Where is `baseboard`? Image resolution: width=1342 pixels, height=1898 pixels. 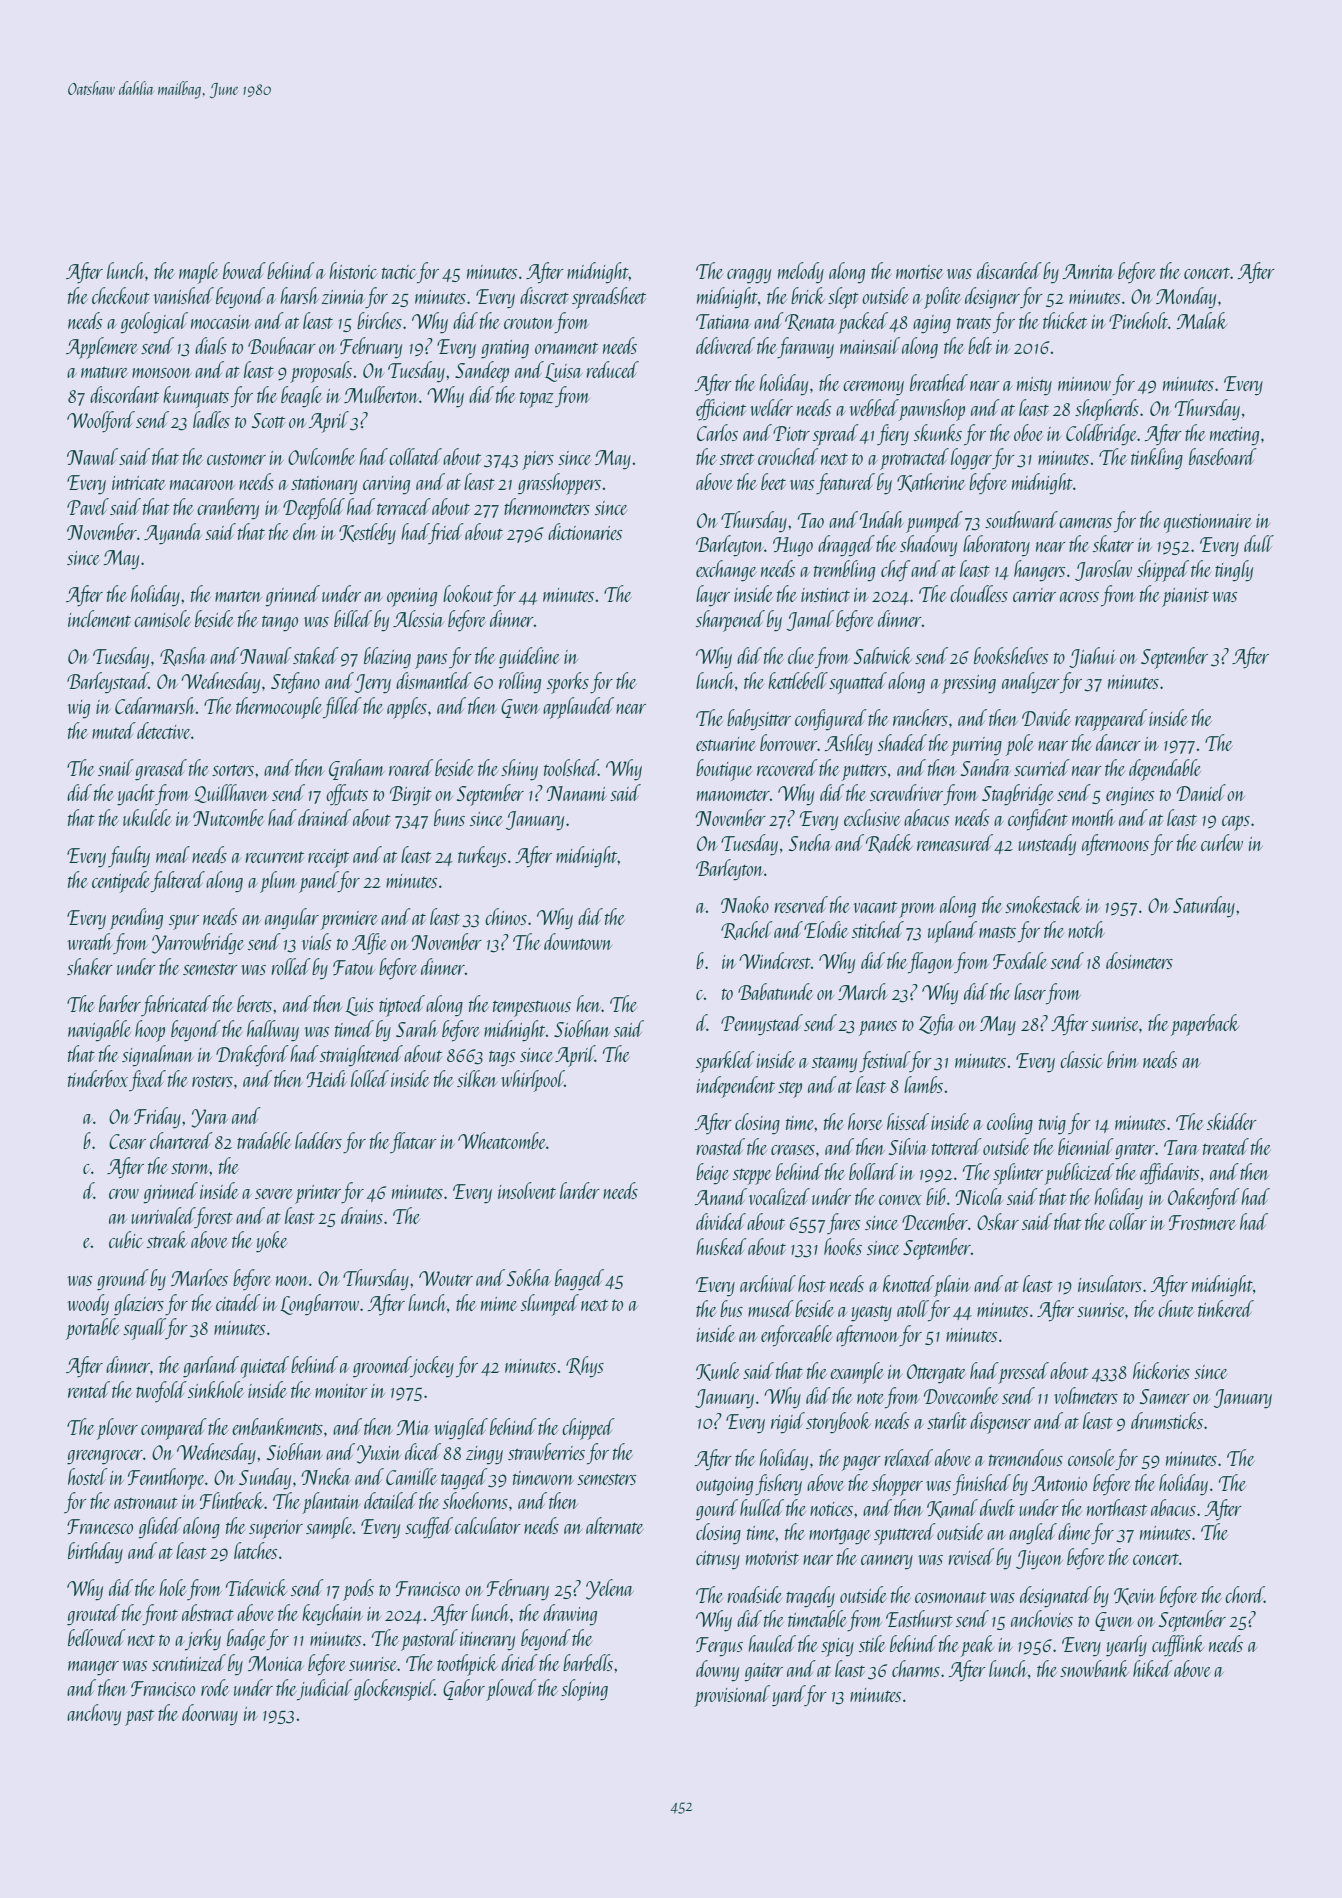 baseboard is located at coordinates (1223, 456).
